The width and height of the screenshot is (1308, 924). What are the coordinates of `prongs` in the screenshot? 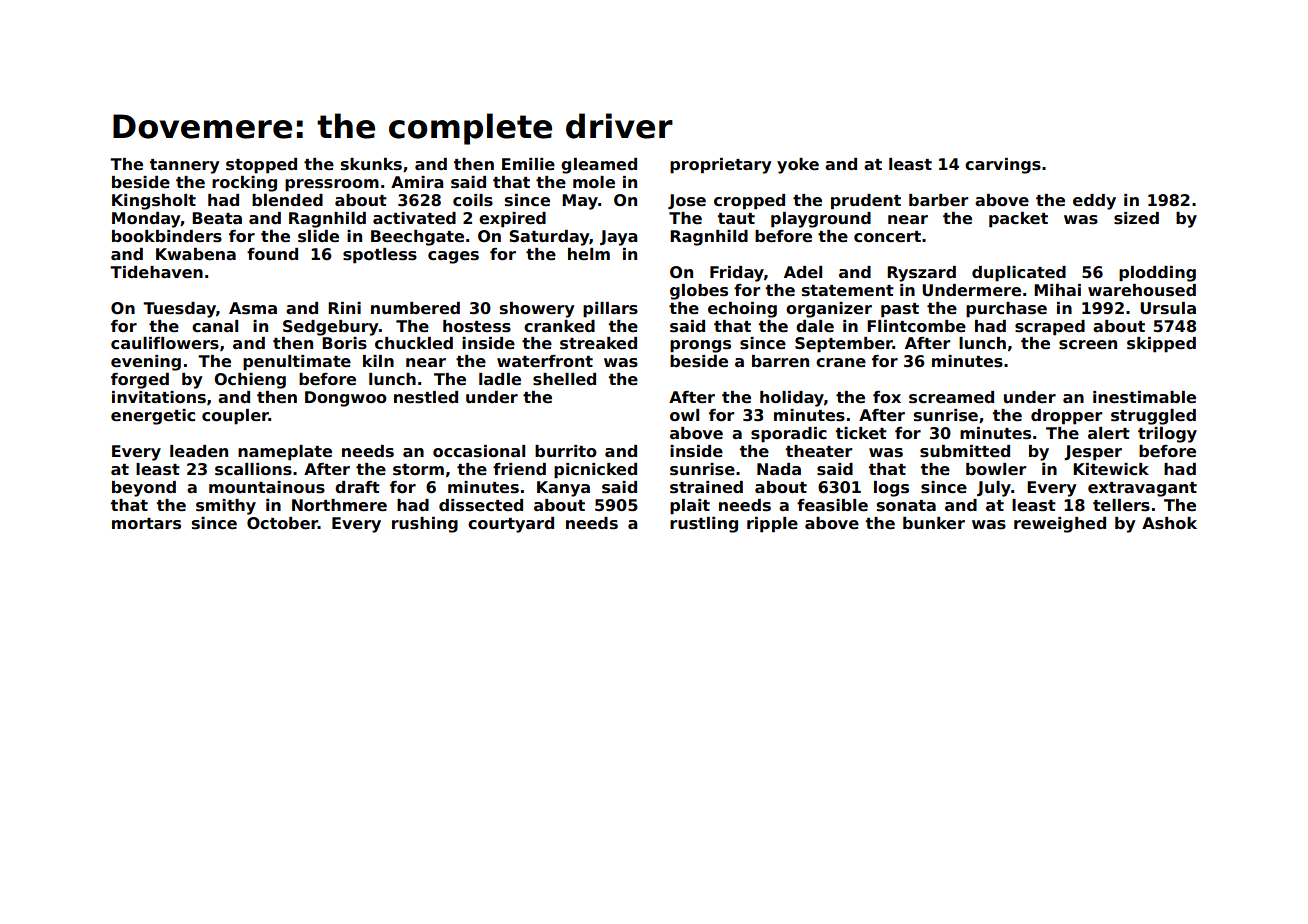 It's located at (700, 346).
